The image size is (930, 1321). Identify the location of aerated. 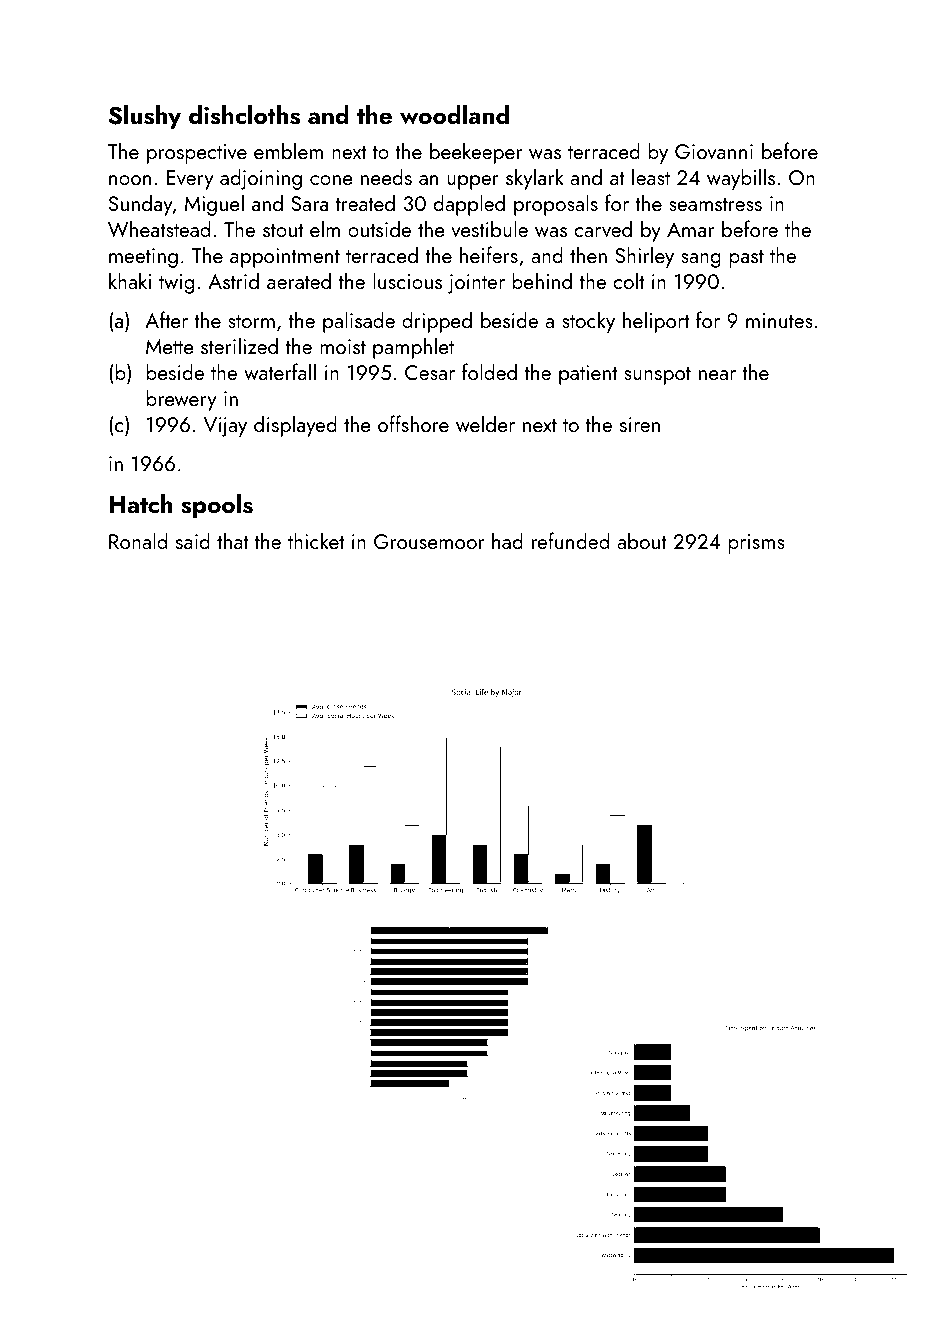
(299, 280).
